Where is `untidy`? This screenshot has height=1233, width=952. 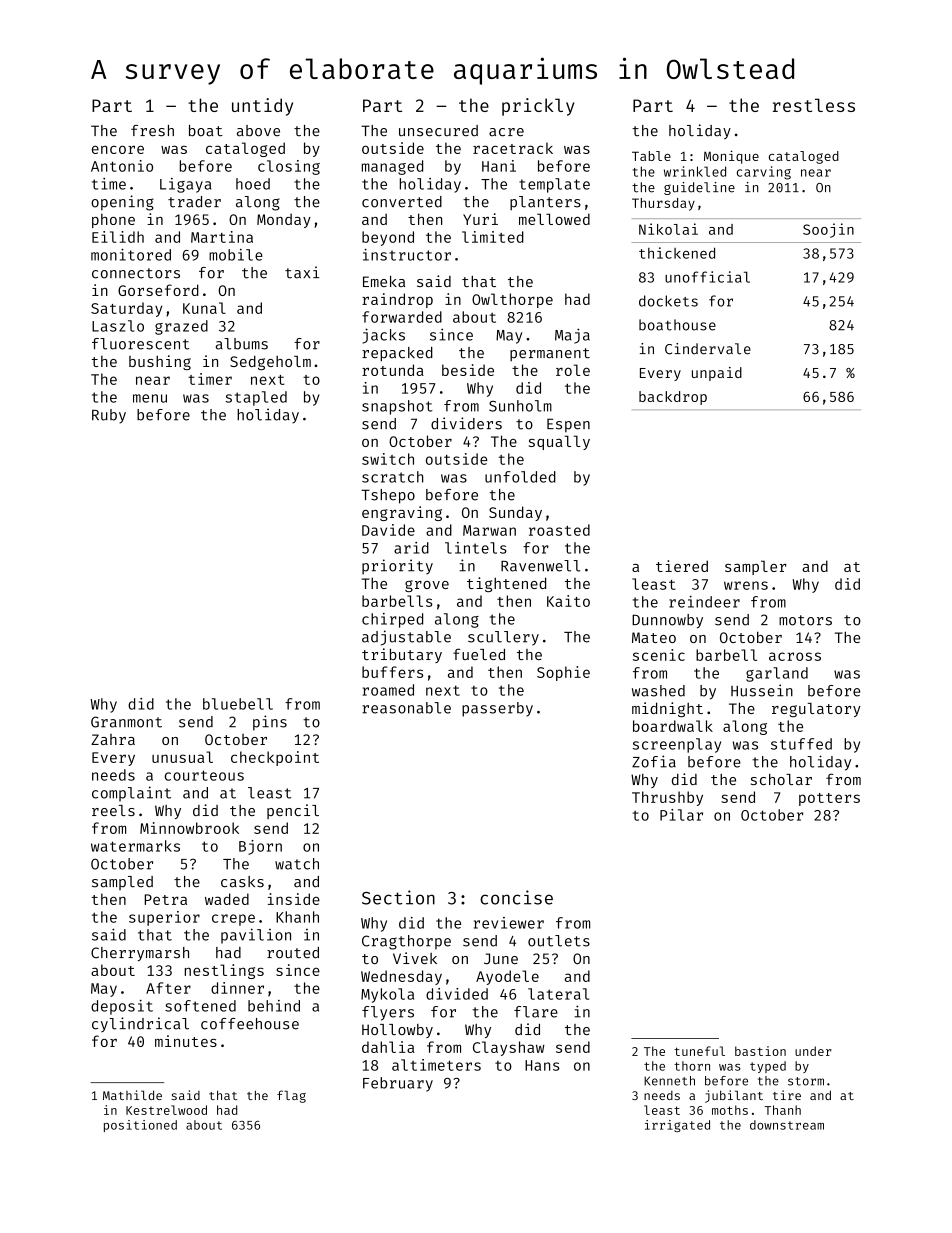 untidy is located at coordinates (262, 107).
